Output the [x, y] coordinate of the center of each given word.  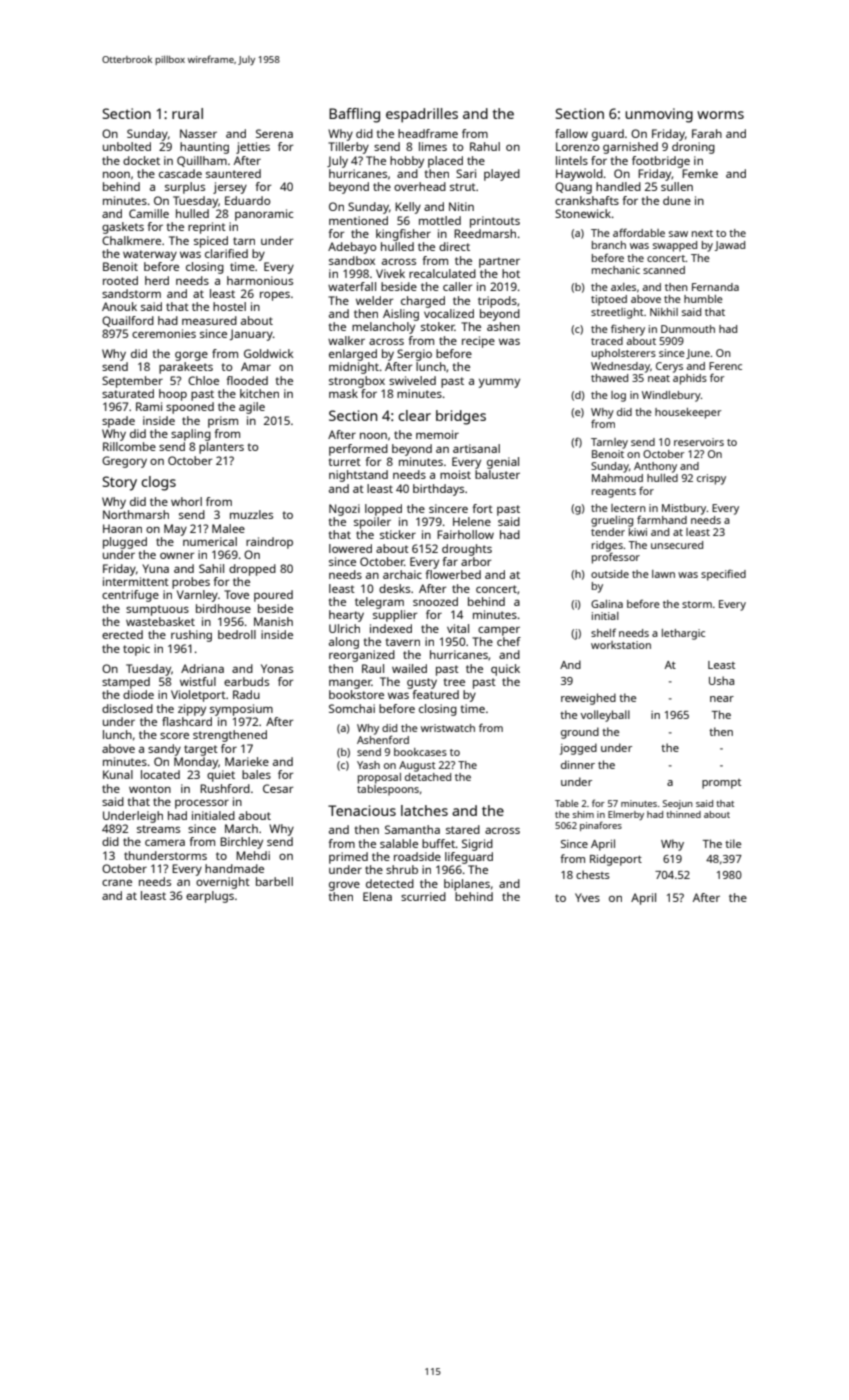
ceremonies [164, 333]
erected [122, 634]
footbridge [661, 162]
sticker [398, 534]
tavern [402, 642]
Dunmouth [688, 329]
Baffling [354, 115]
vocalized [449, 313]
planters [221, 448]
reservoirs [699, 442]
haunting [204, 148]
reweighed [588, 699]
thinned [683, 814]
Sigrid [477, 845]
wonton [150, 789]
